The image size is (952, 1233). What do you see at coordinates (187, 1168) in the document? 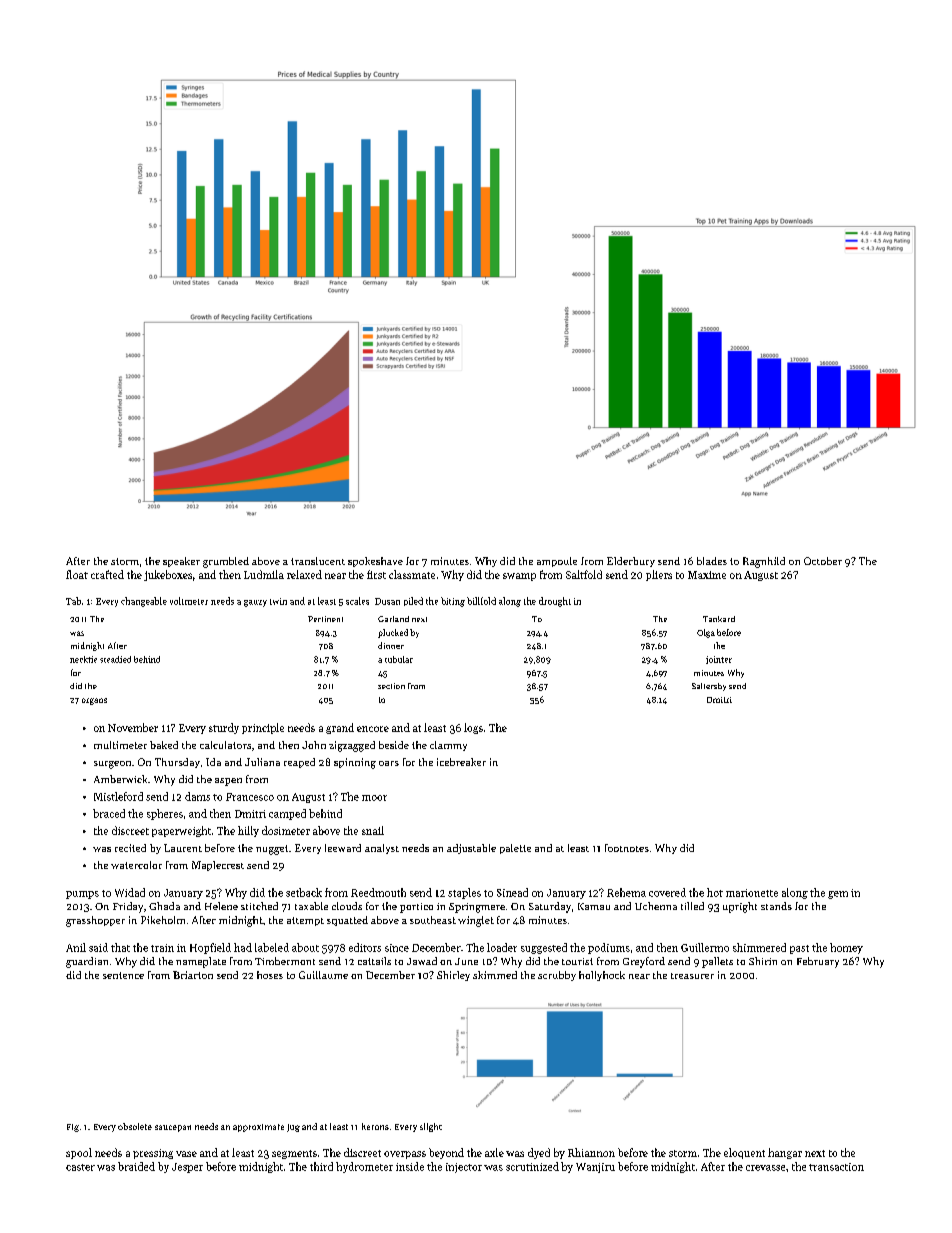
I see `Jesper` at bounding box center [187, 1168].
